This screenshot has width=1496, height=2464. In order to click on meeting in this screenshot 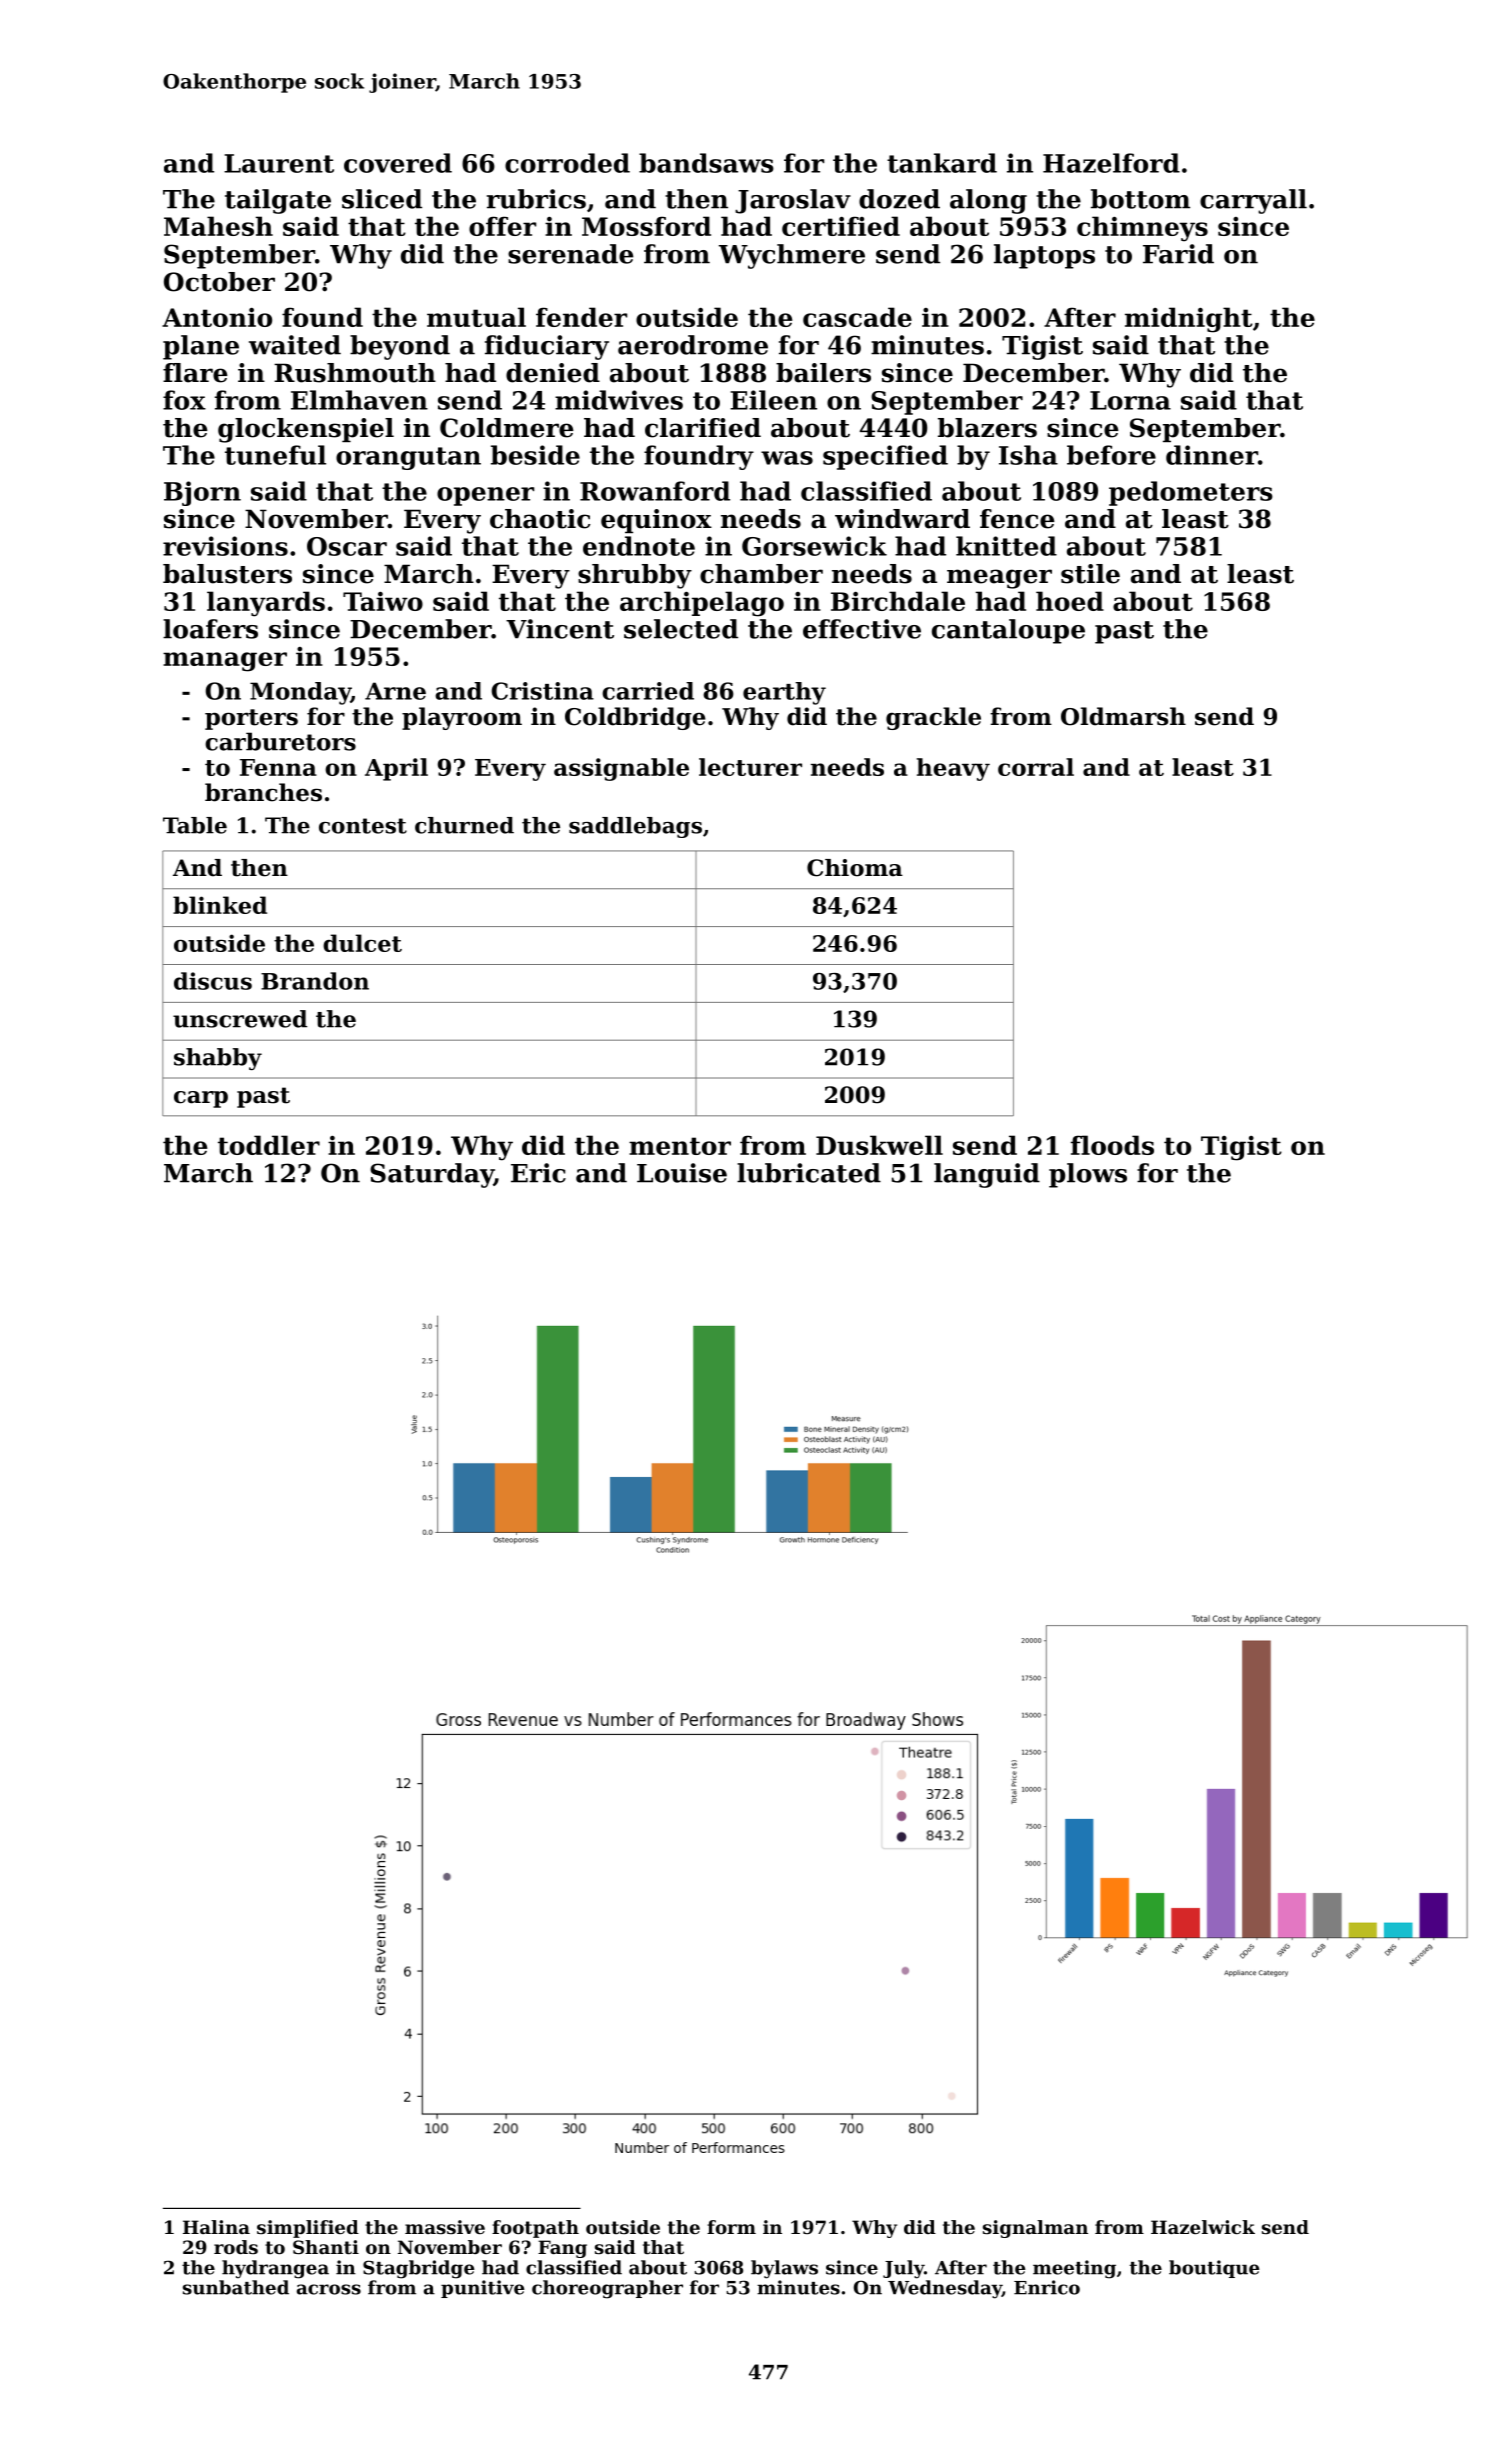, I will do `click(1074, 2269)`.
